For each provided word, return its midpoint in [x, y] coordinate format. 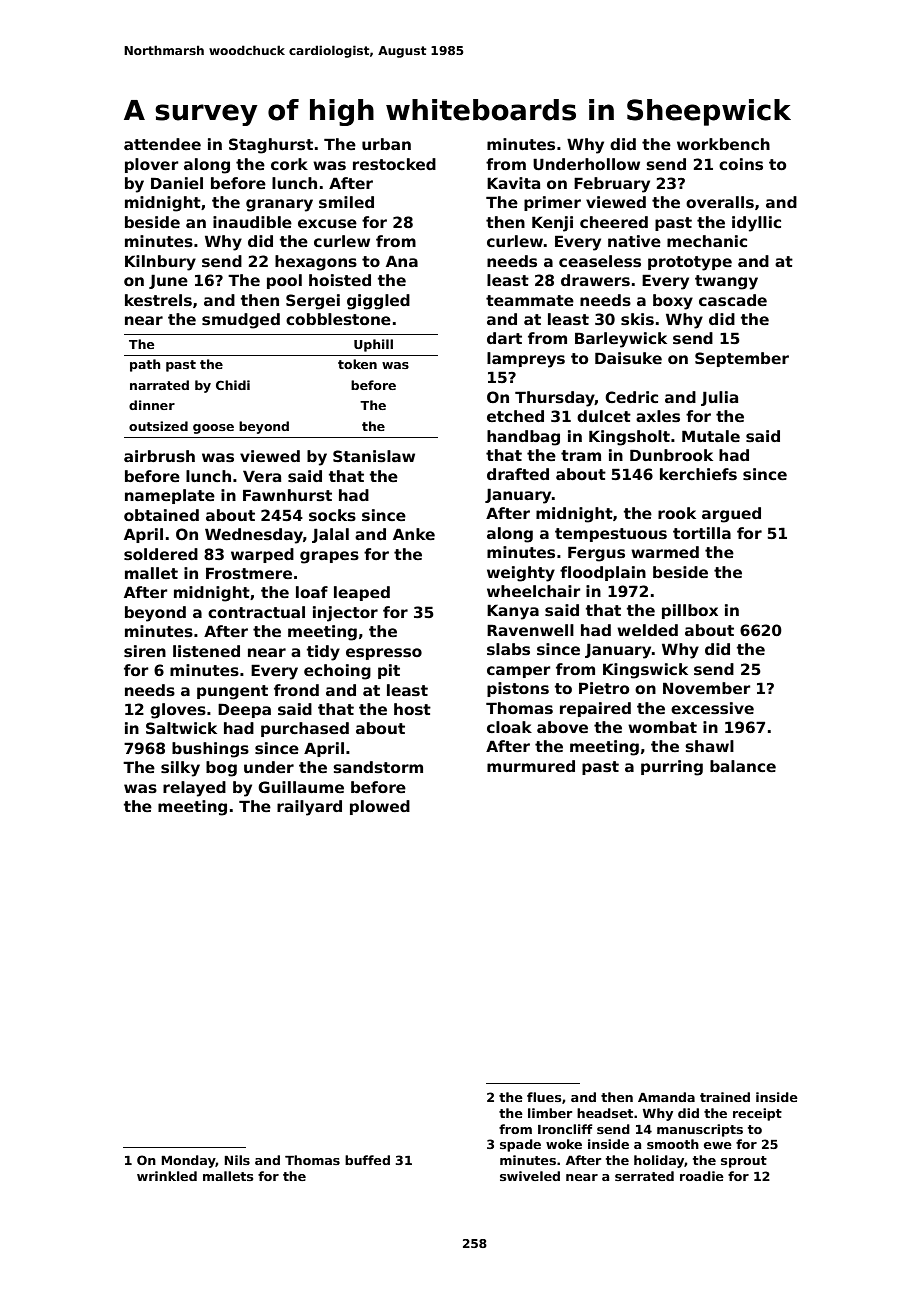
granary [279, 205]
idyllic [756, 224]
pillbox [690, 611]
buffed [367, 1160]
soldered [161, 554]
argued [731, 515]
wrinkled [167, 1176]
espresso [384, 654]
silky [180, 769]
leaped [362, 593]
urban [386, 144]
